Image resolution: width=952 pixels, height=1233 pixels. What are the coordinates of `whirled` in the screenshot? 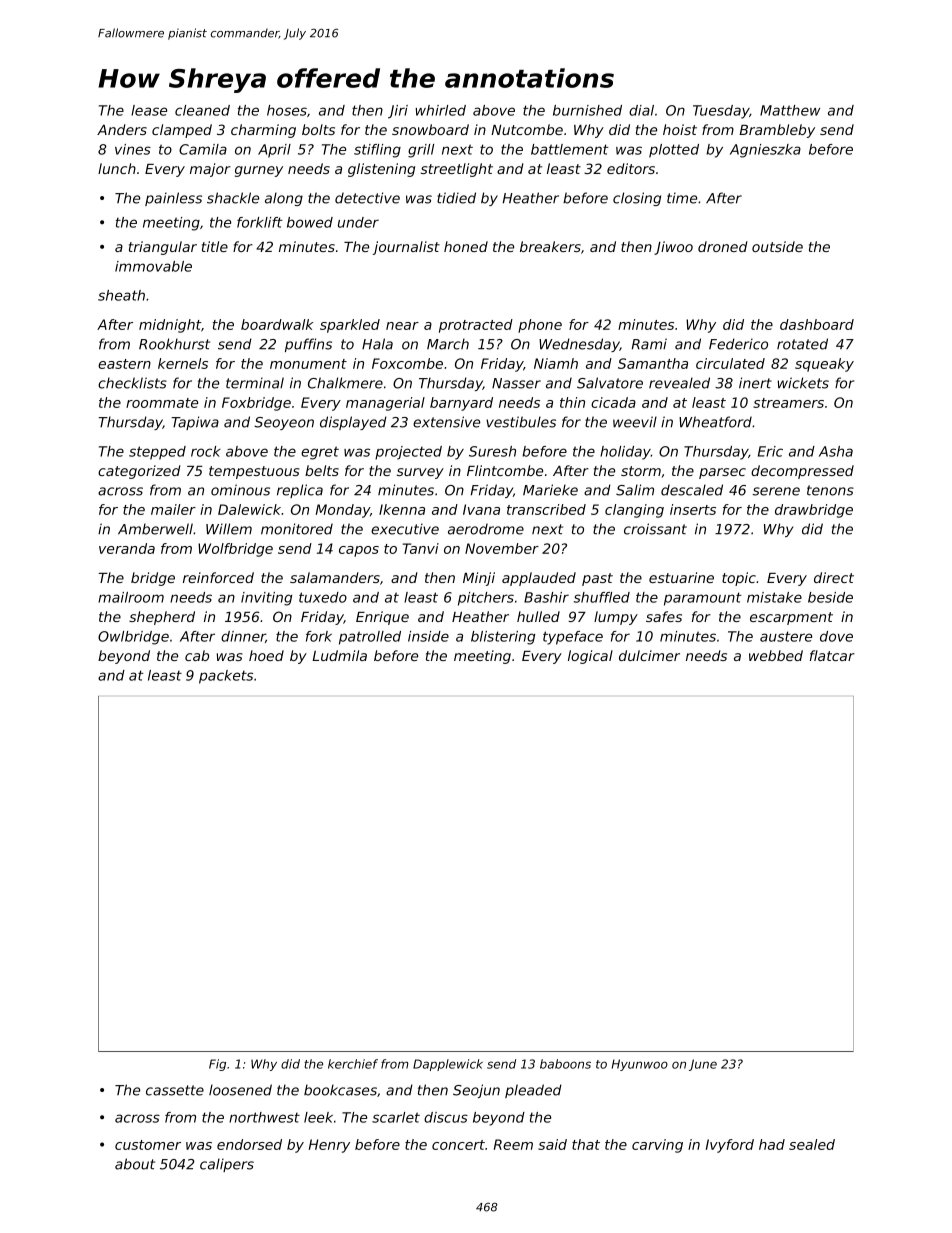 It's located at (440, 110).
